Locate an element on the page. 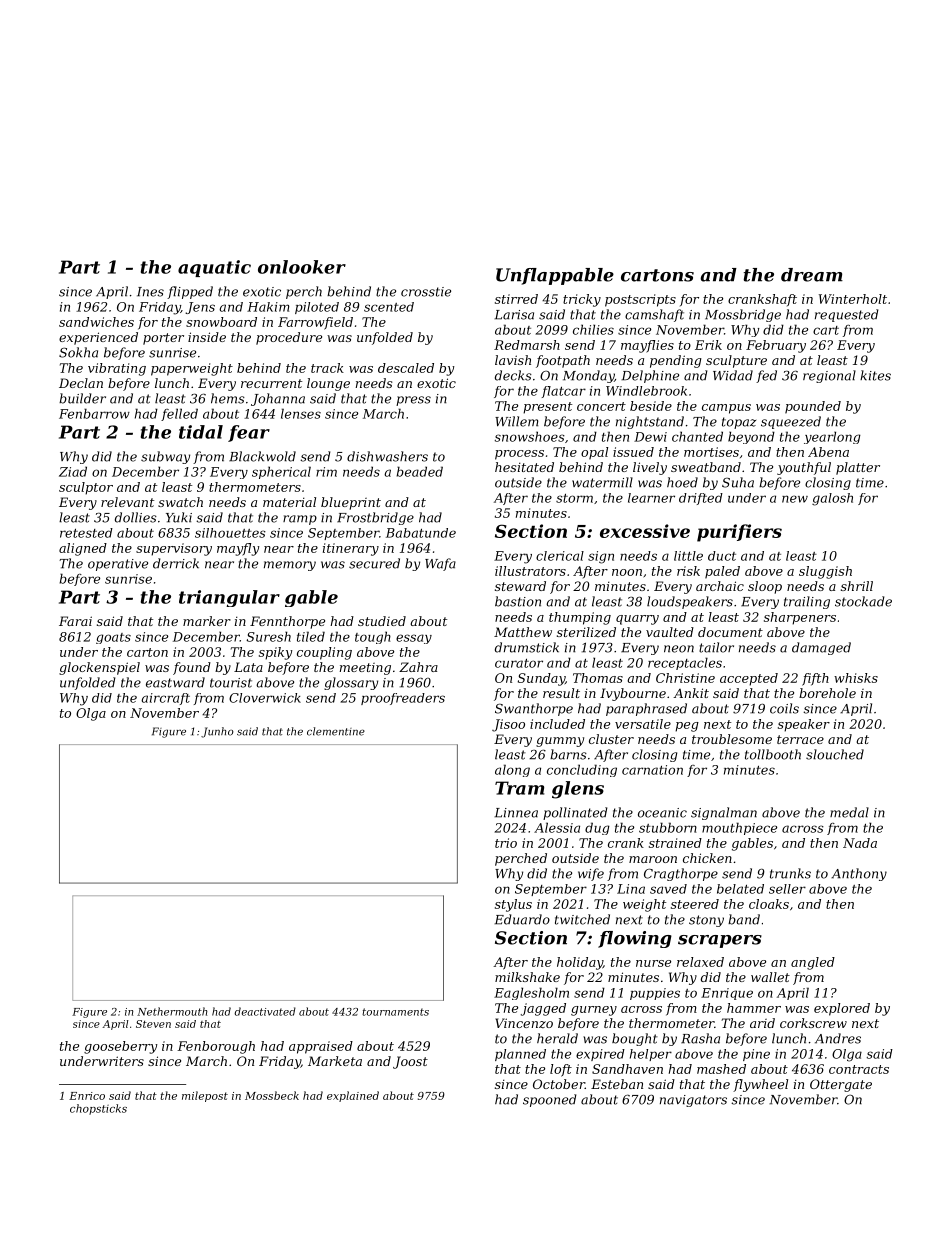 This page has width=952, height=1233. Mossbeck is located at coordinates (272, 1095).
